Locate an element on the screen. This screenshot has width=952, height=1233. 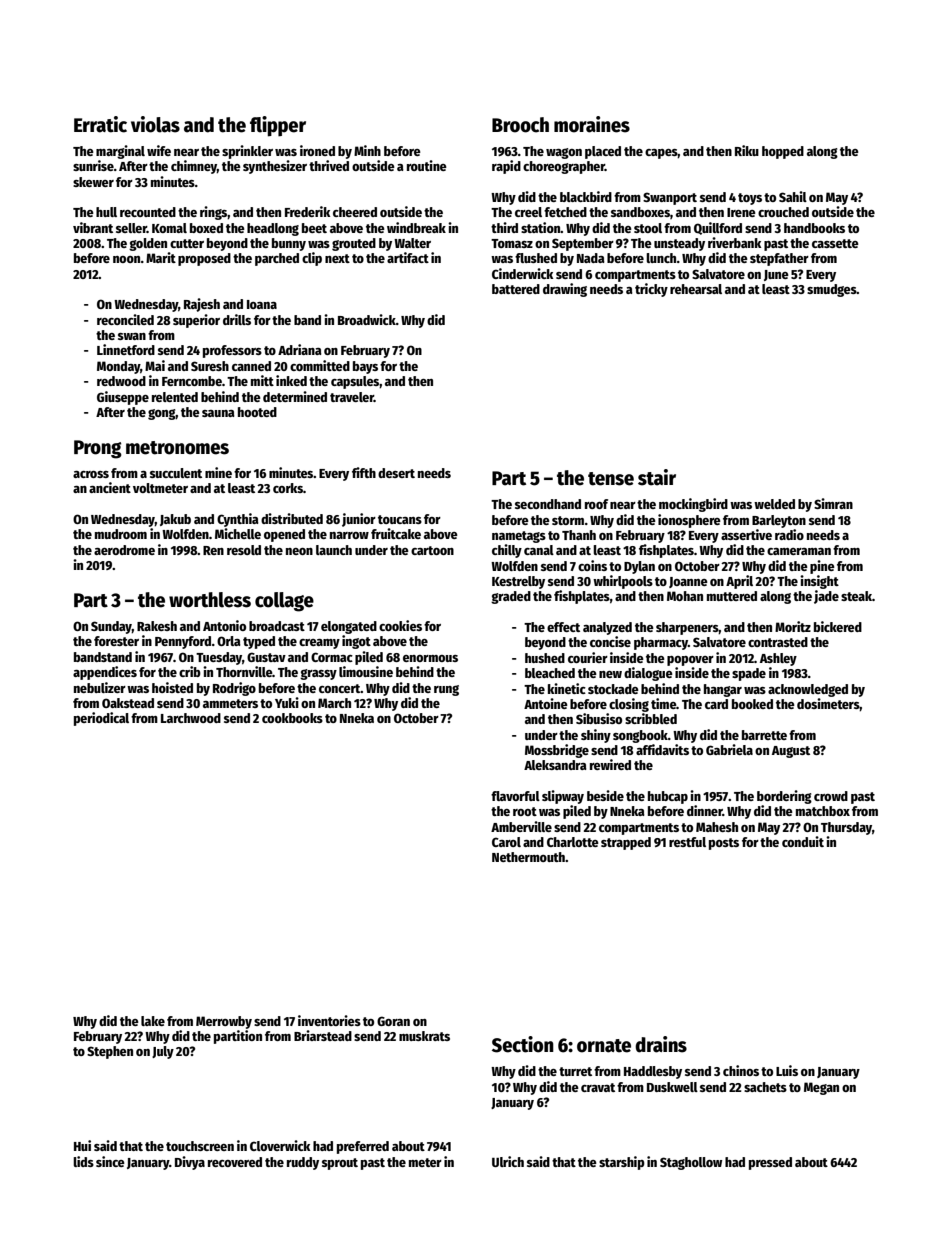
Carol is located at coordinates (506, 842).
